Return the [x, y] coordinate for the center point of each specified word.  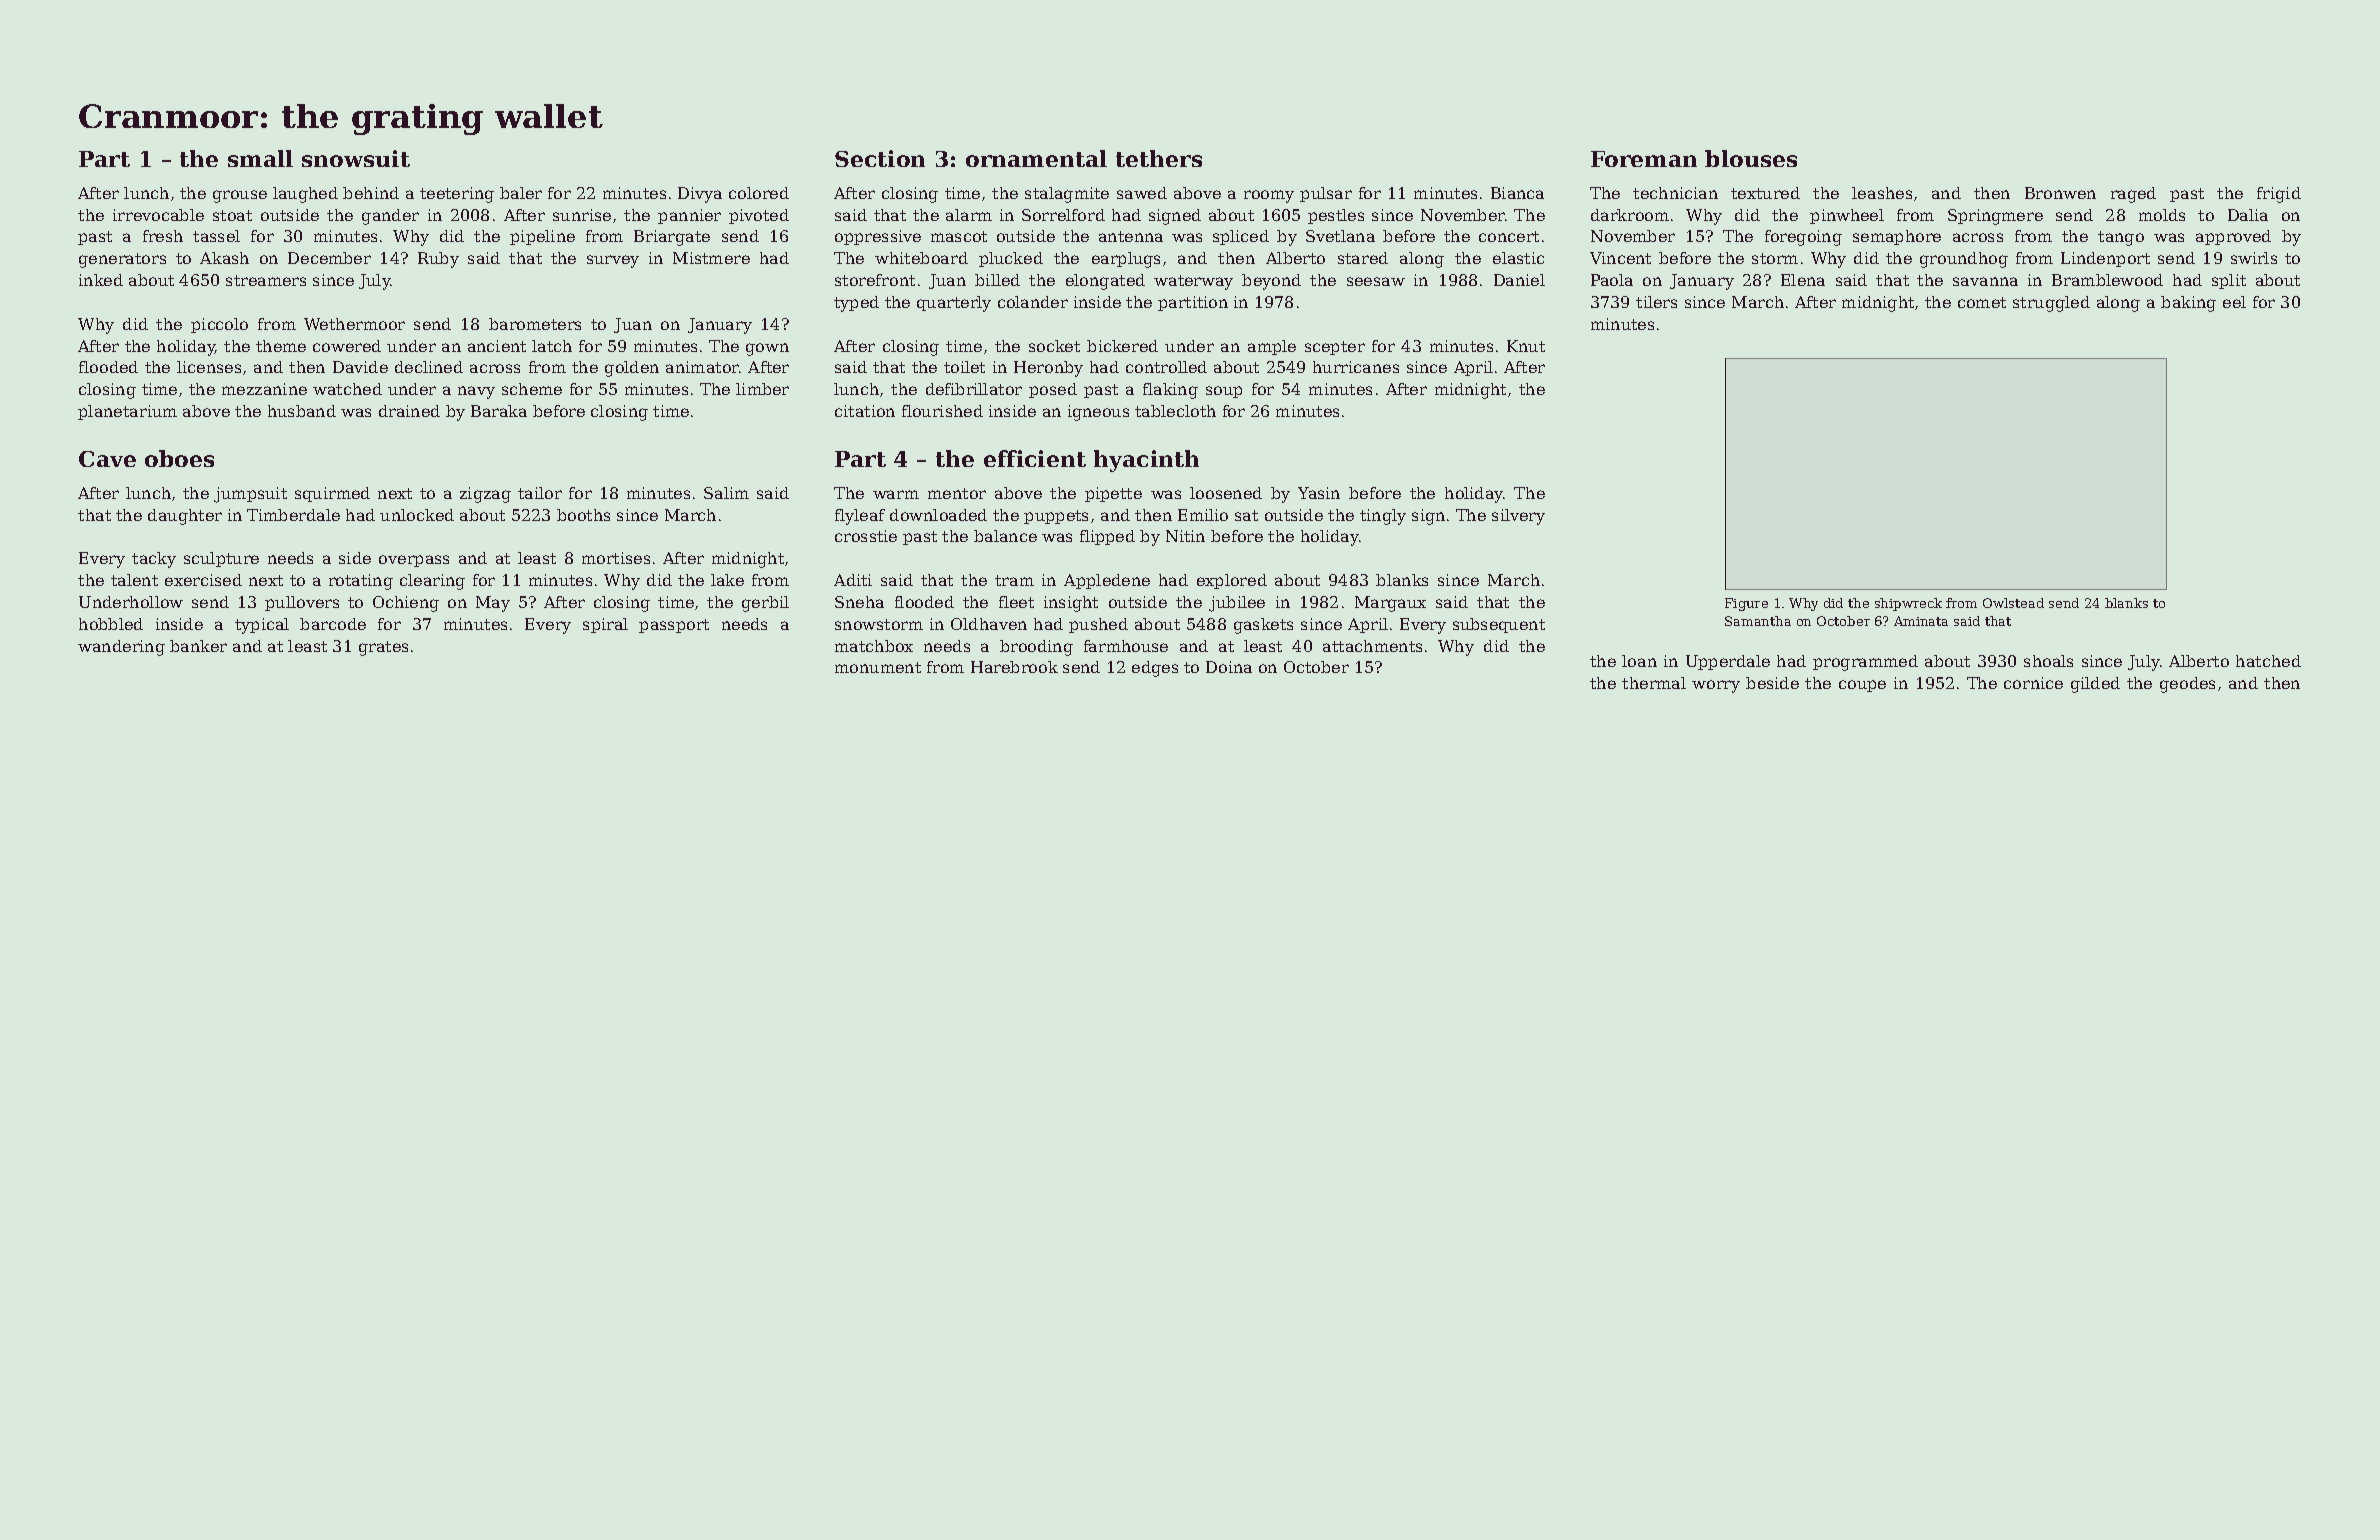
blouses [1751, 158]
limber [762, 389]
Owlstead [2013, 603]
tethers [1159, 158]
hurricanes [1356, 367]
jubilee [1237, 604]
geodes [2187, 685]
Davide [360, 367]
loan [1639, 661]
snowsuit [356, 158]
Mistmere [711, 258]
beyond [1271, 282]
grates [383, 648]
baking [2188, 304]
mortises [616, 558]
